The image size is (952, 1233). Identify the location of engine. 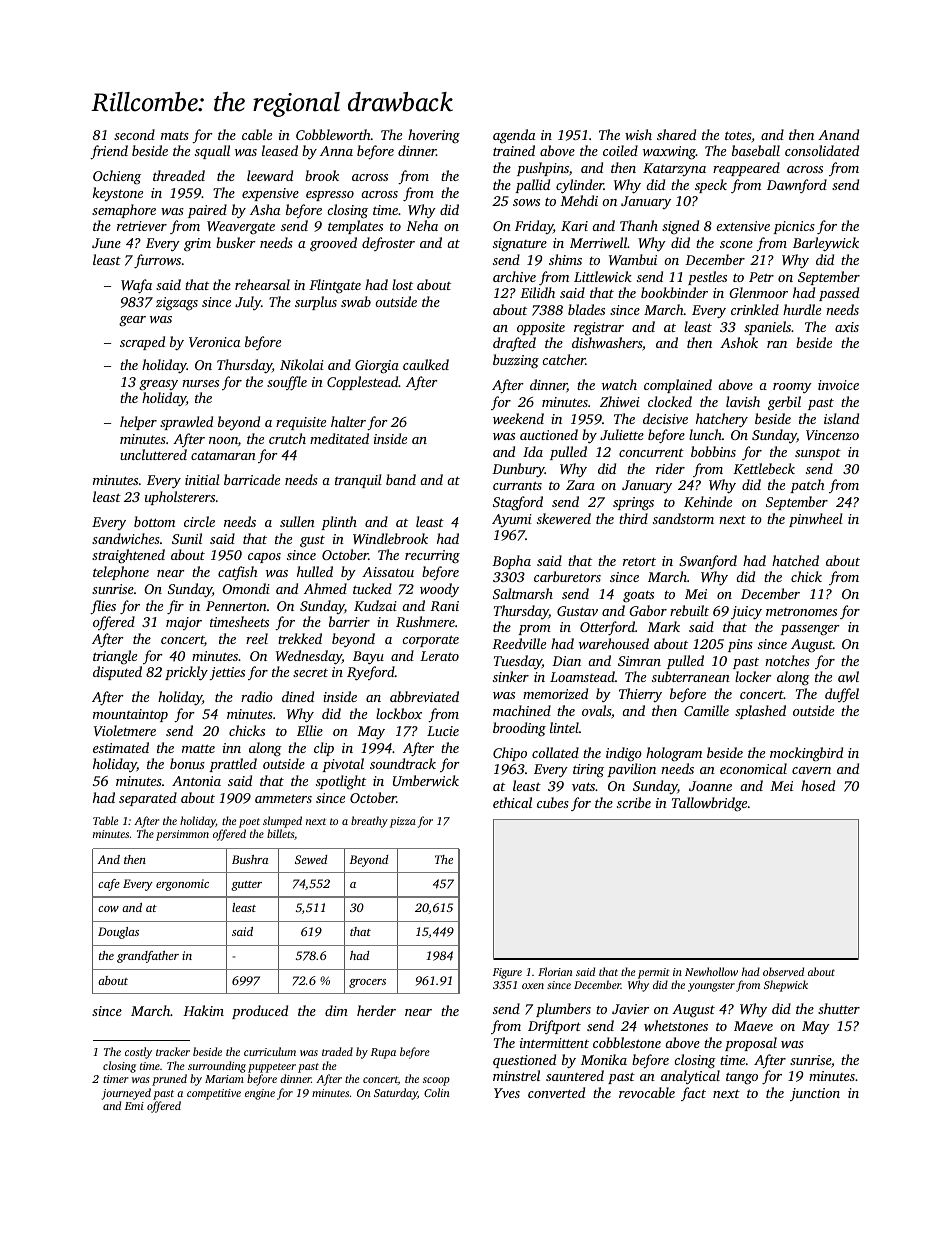
(260, 1094).
